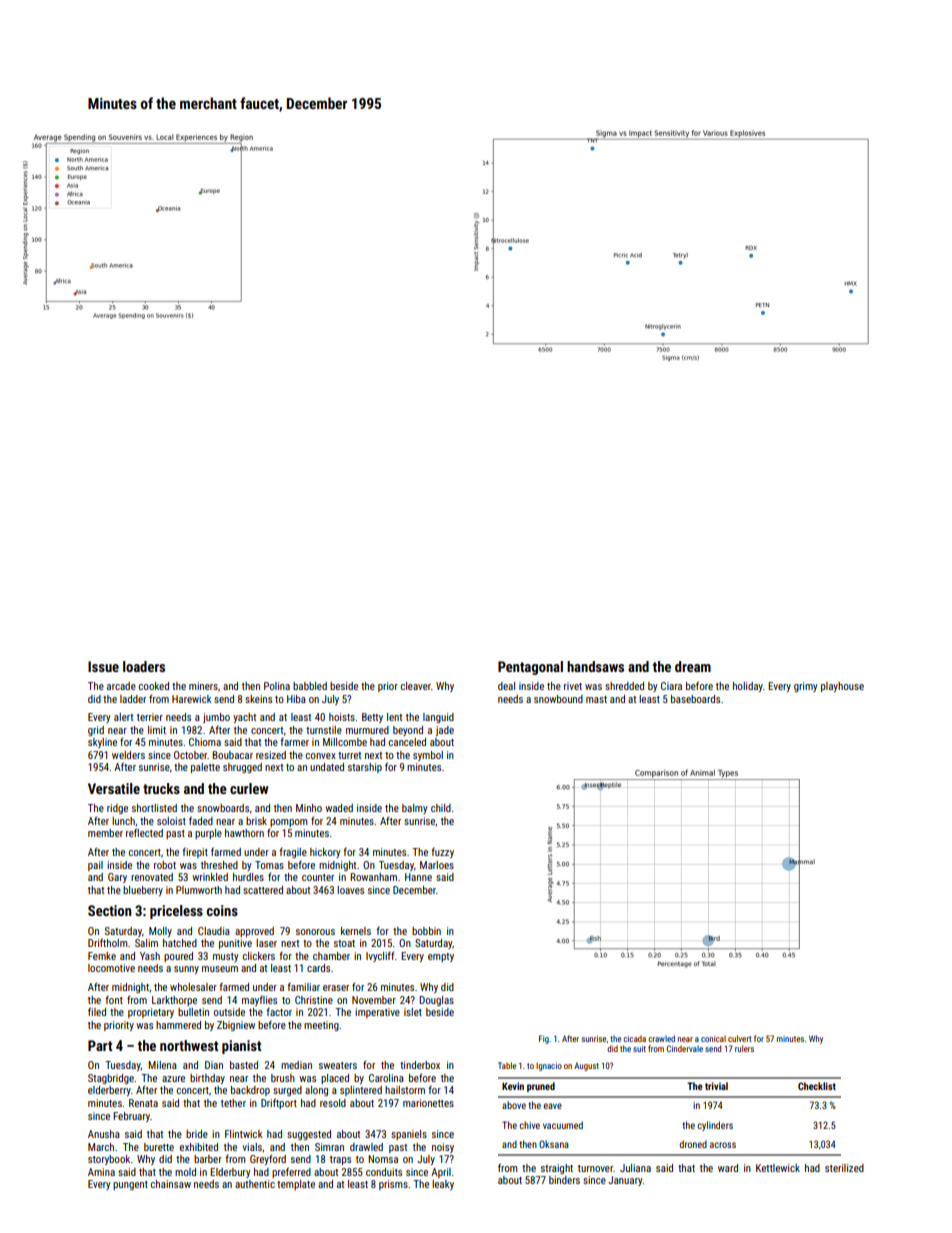  What do you see at coordinates (842, 687) in the image?
I see `playhouse` at bounding box center [842, 687].
